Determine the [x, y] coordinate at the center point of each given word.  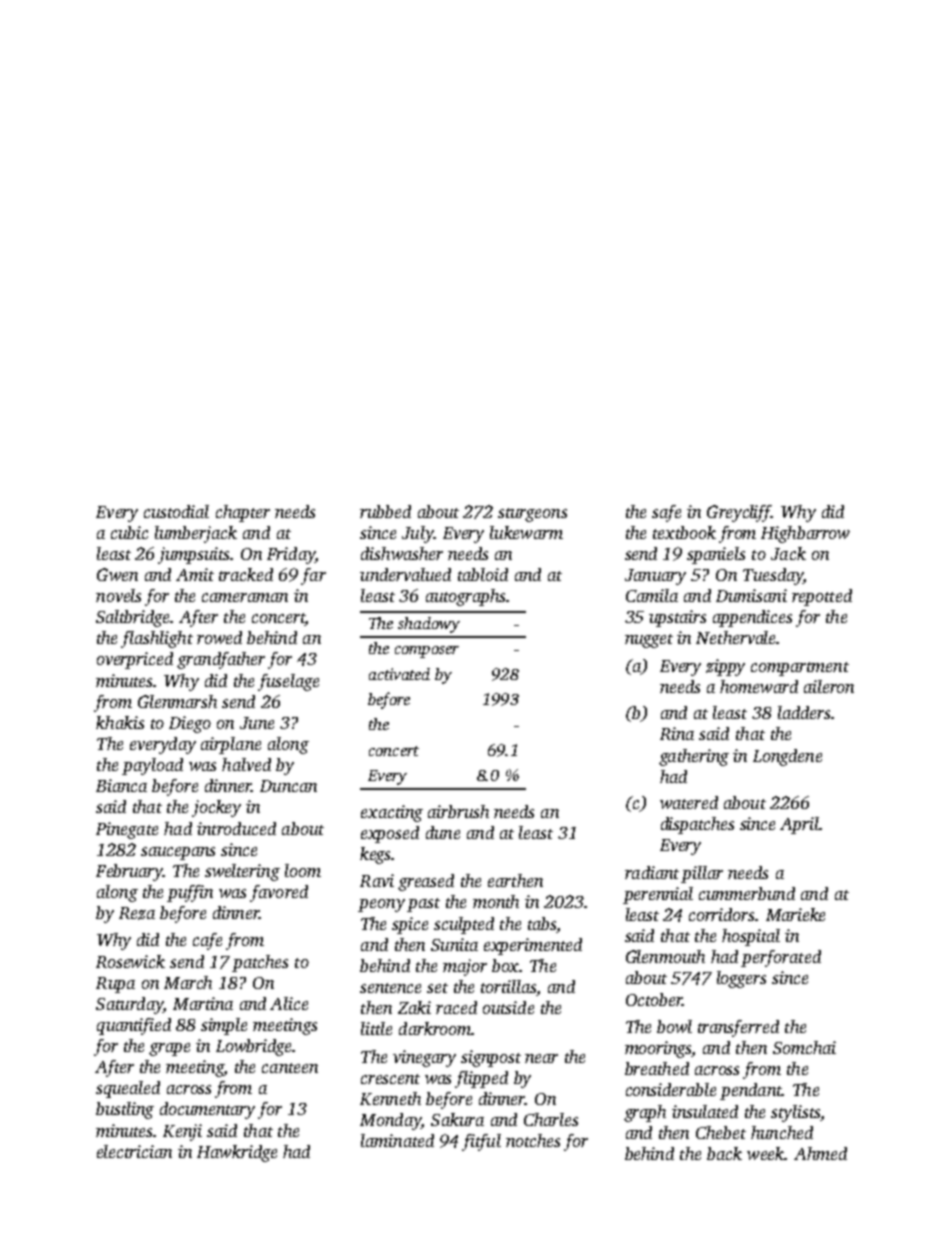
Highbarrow [805, 534]
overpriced [135, 660]
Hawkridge [237, 1153]
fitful [481, 1142]
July [417, 534]
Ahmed [820, 1153]
